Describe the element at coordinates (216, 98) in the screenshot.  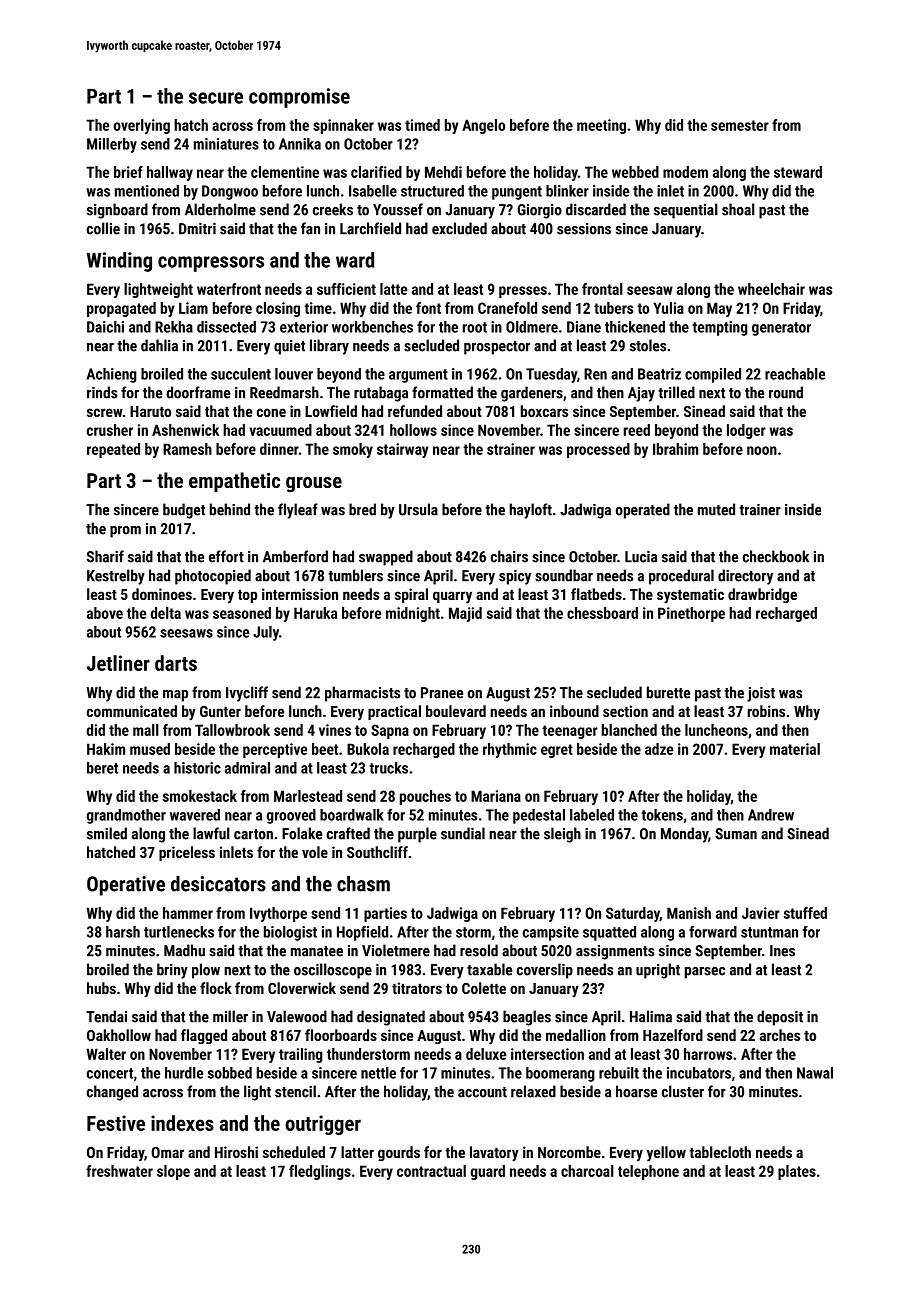
I see `secure` at that location.
